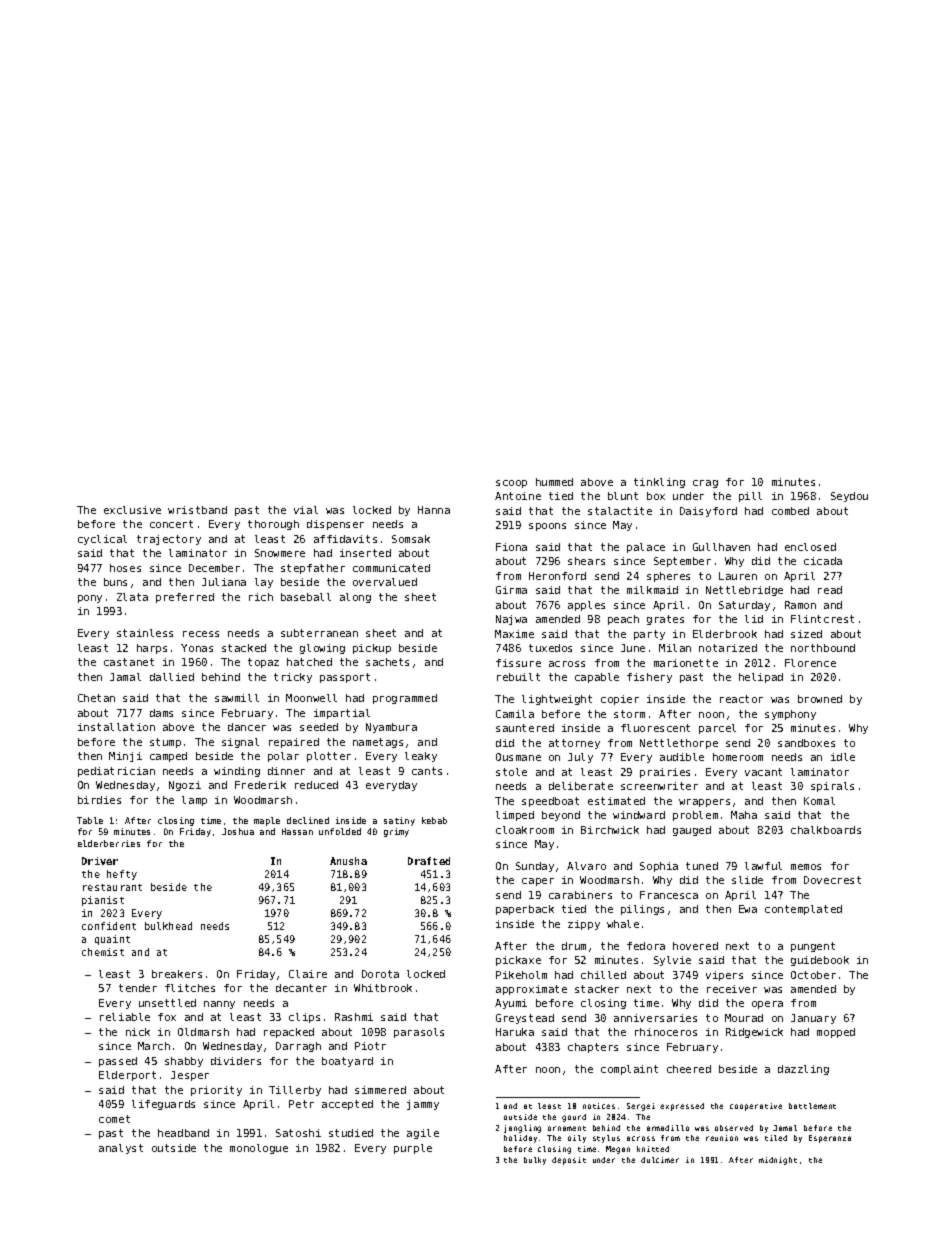 This page has width=952, height=1233. I want to click on hefty, so click(122, 875).
